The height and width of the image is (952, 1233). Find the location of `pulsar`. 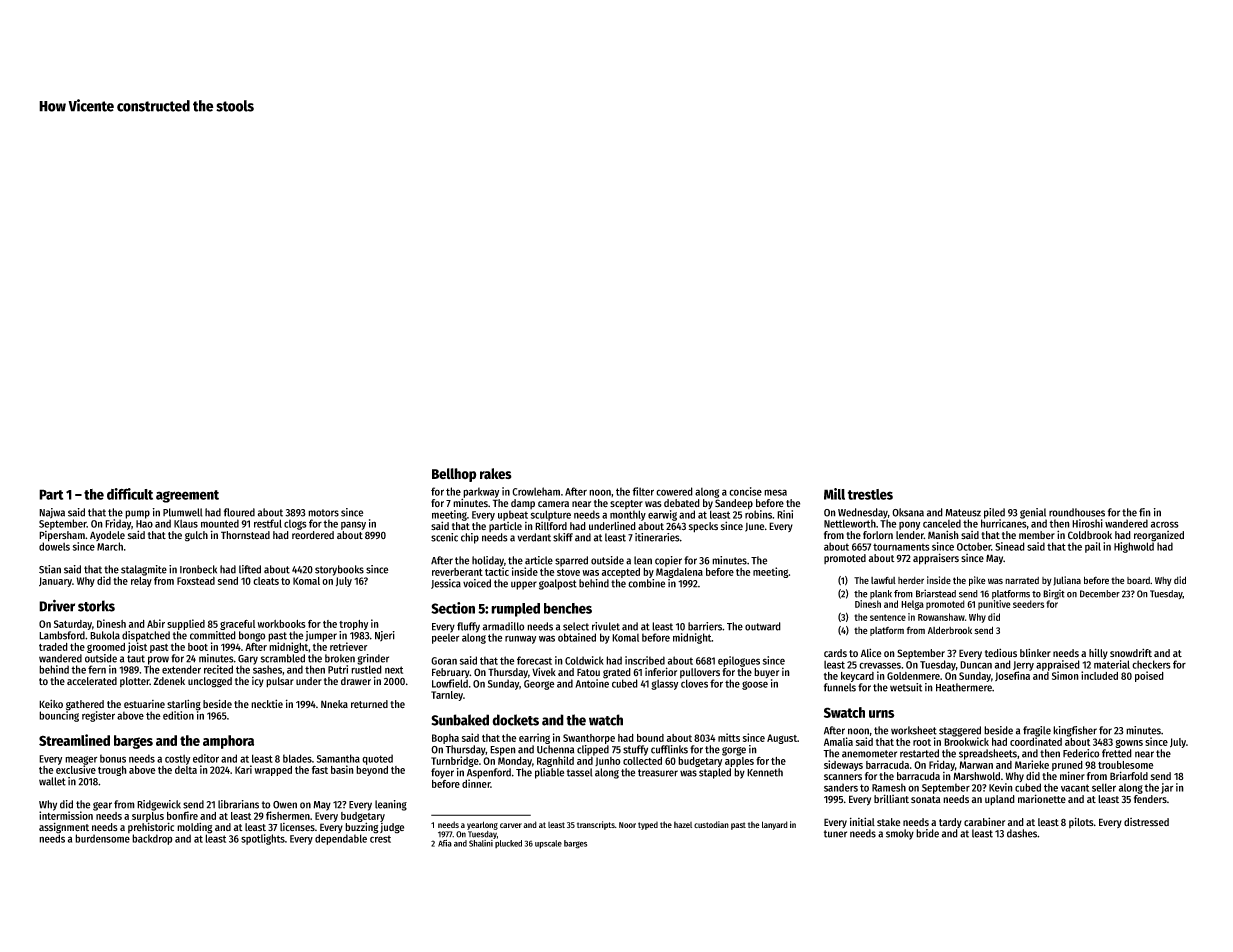

pulsar is located at coordinates (280, 682).
